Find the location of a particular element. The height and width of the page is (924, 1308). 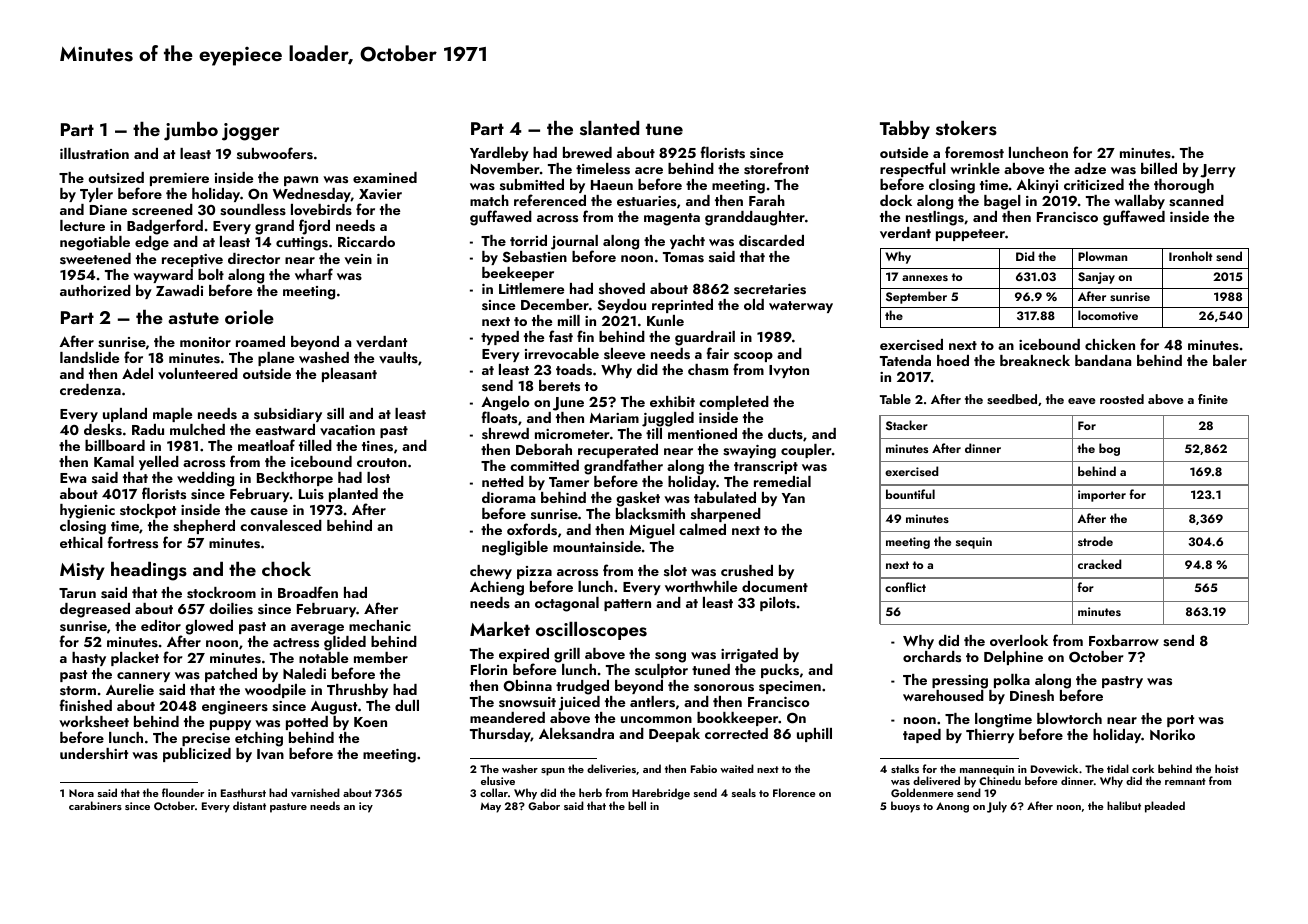

referenced is located at coordinates (550, 200).
